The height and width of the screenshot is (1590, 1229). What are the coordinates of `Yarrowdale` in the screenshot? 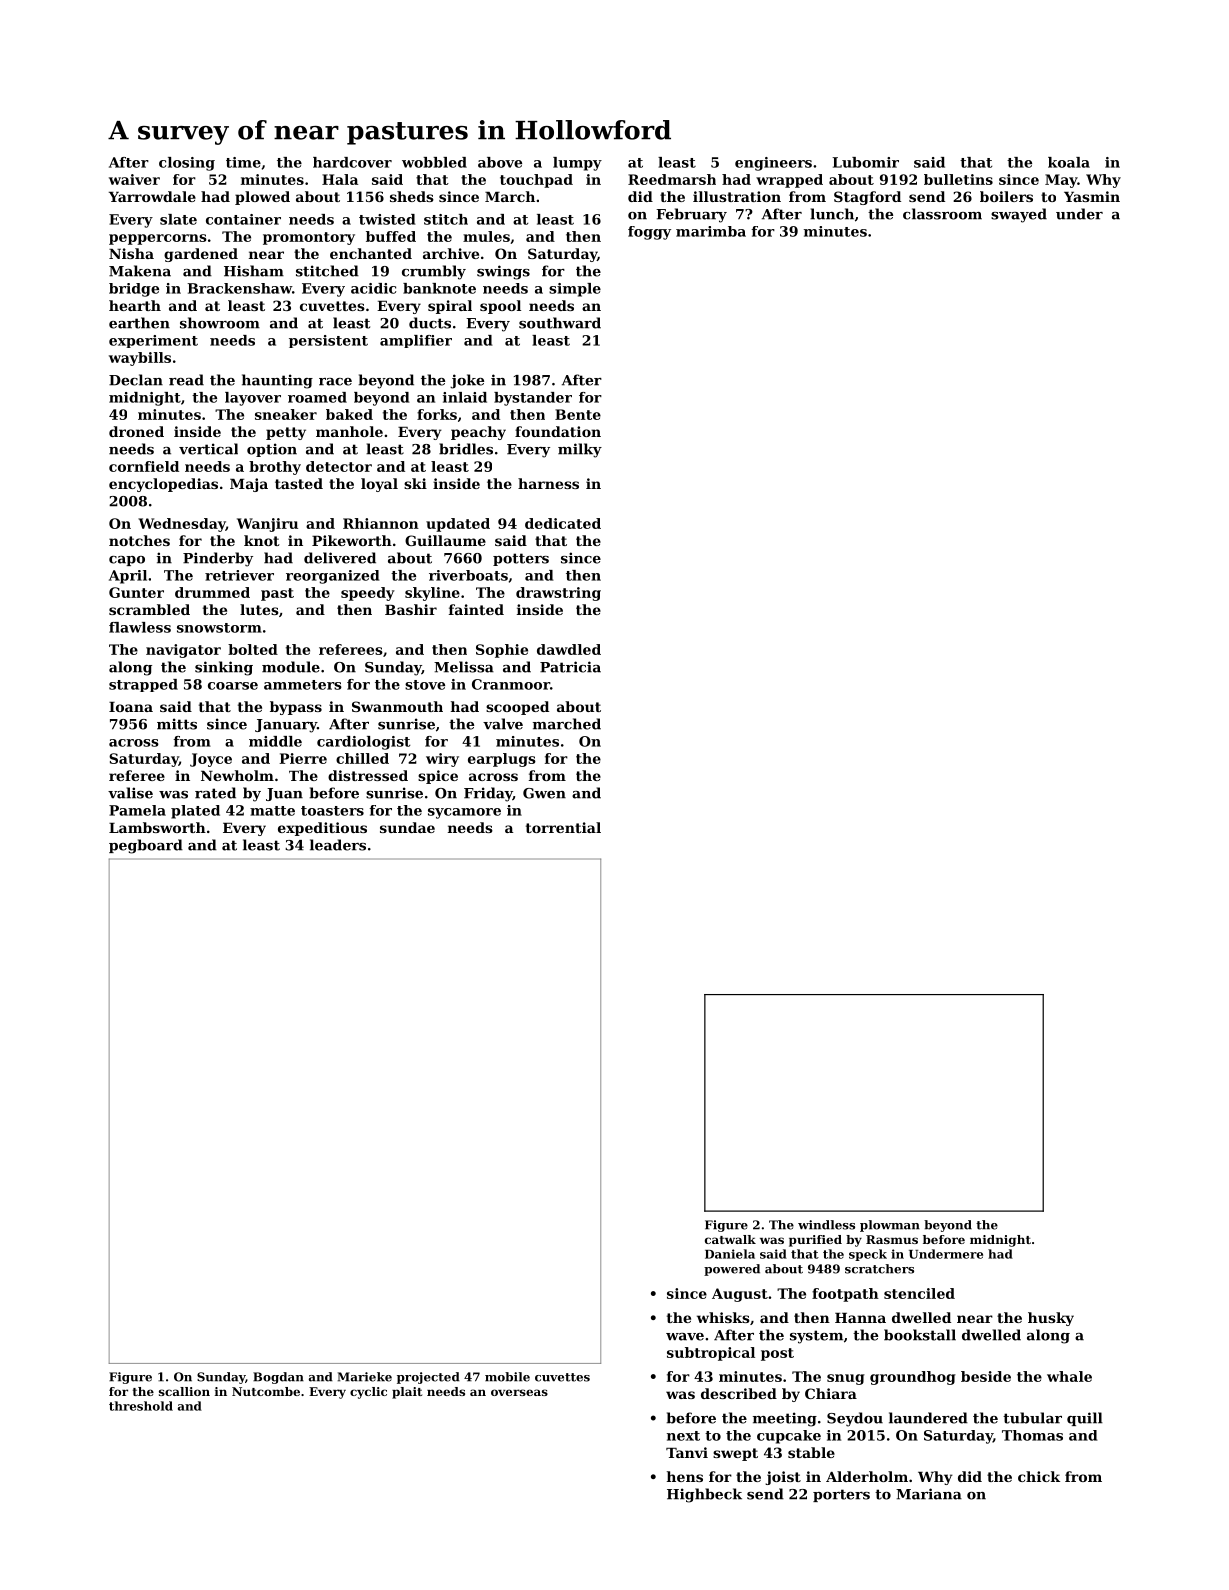 It's located at (152, 196).
